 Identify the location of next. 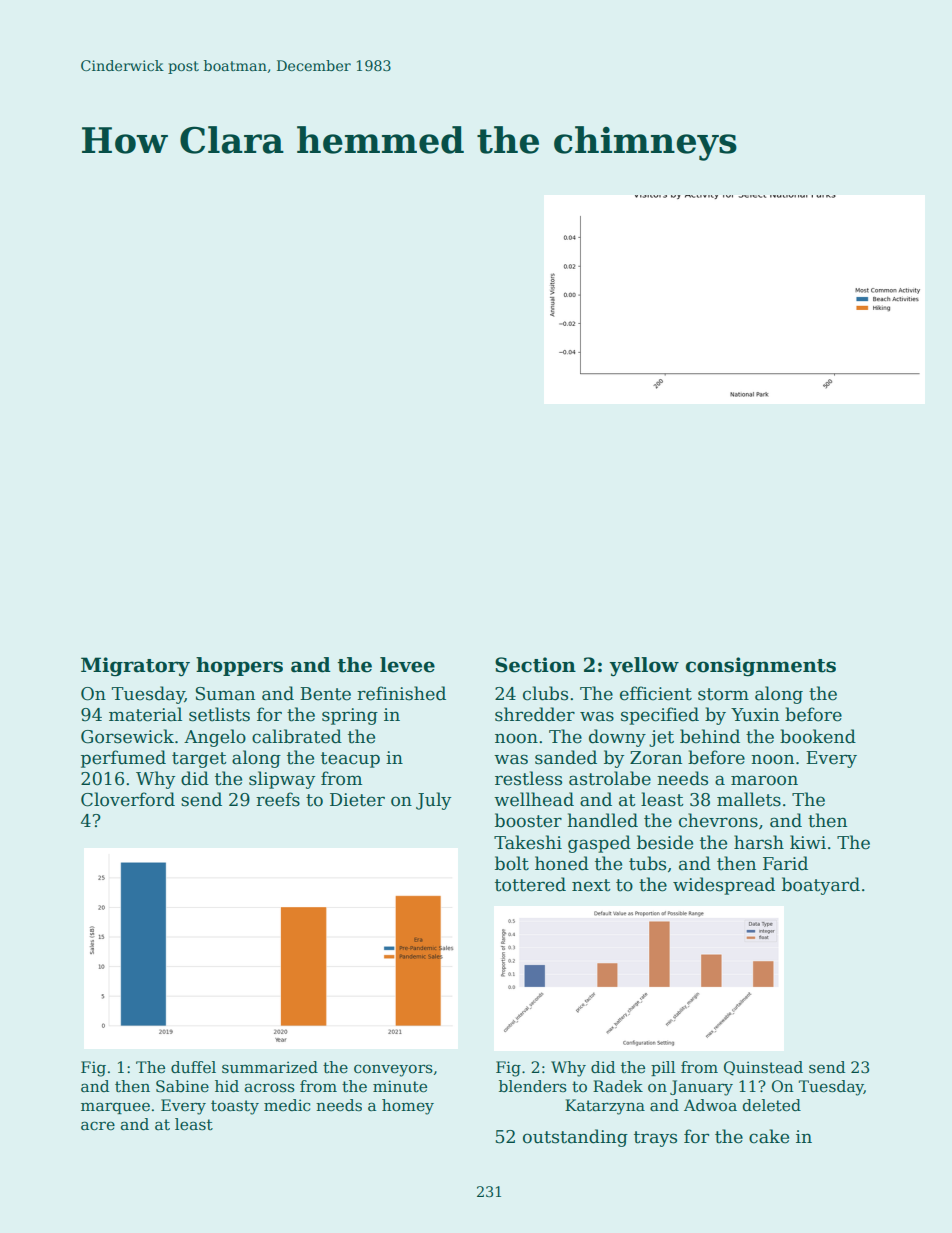
(591, 885).
